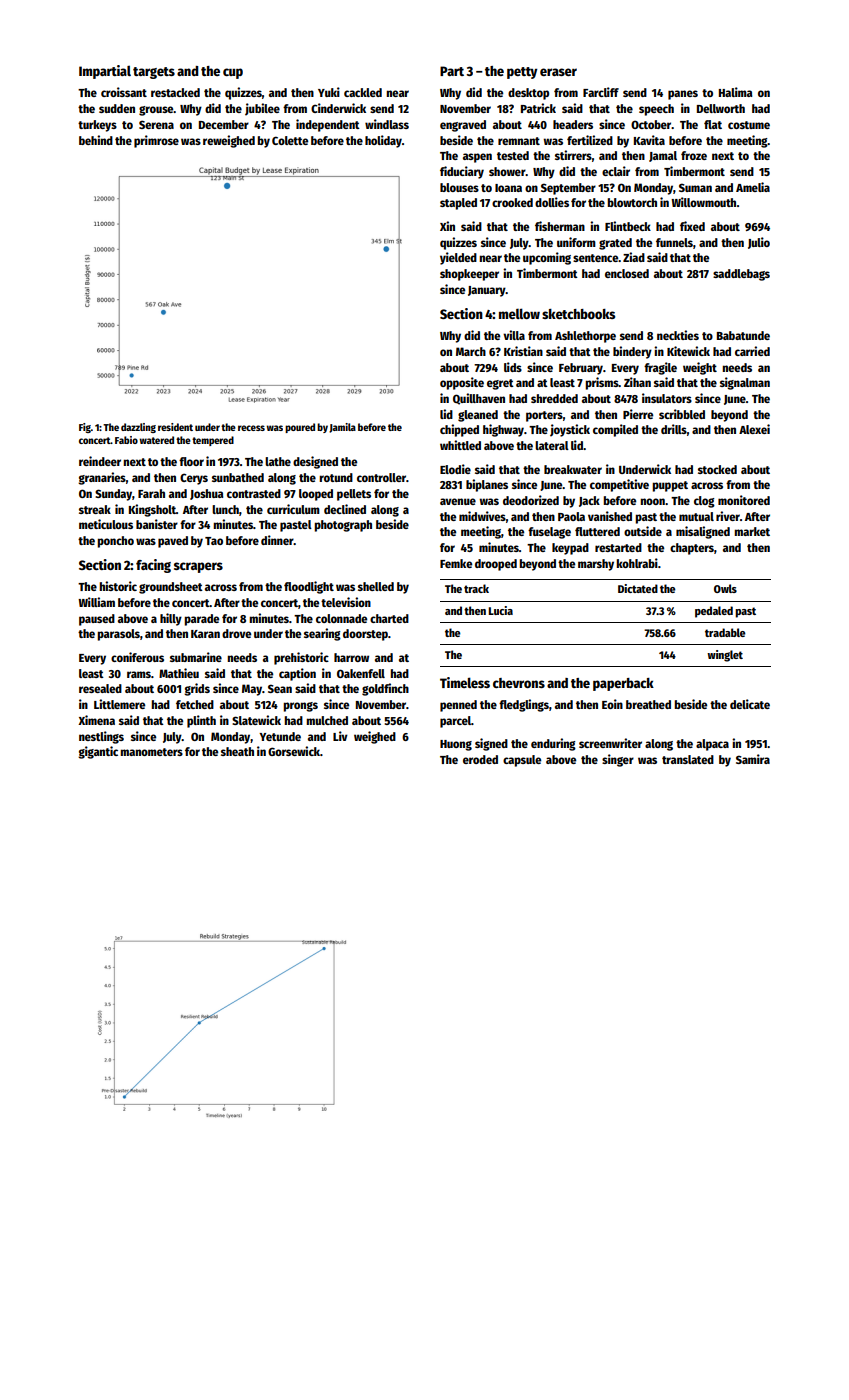 The width and height of the screenshot is (849, 1400). I want to click on petty, so click(522, 73).
